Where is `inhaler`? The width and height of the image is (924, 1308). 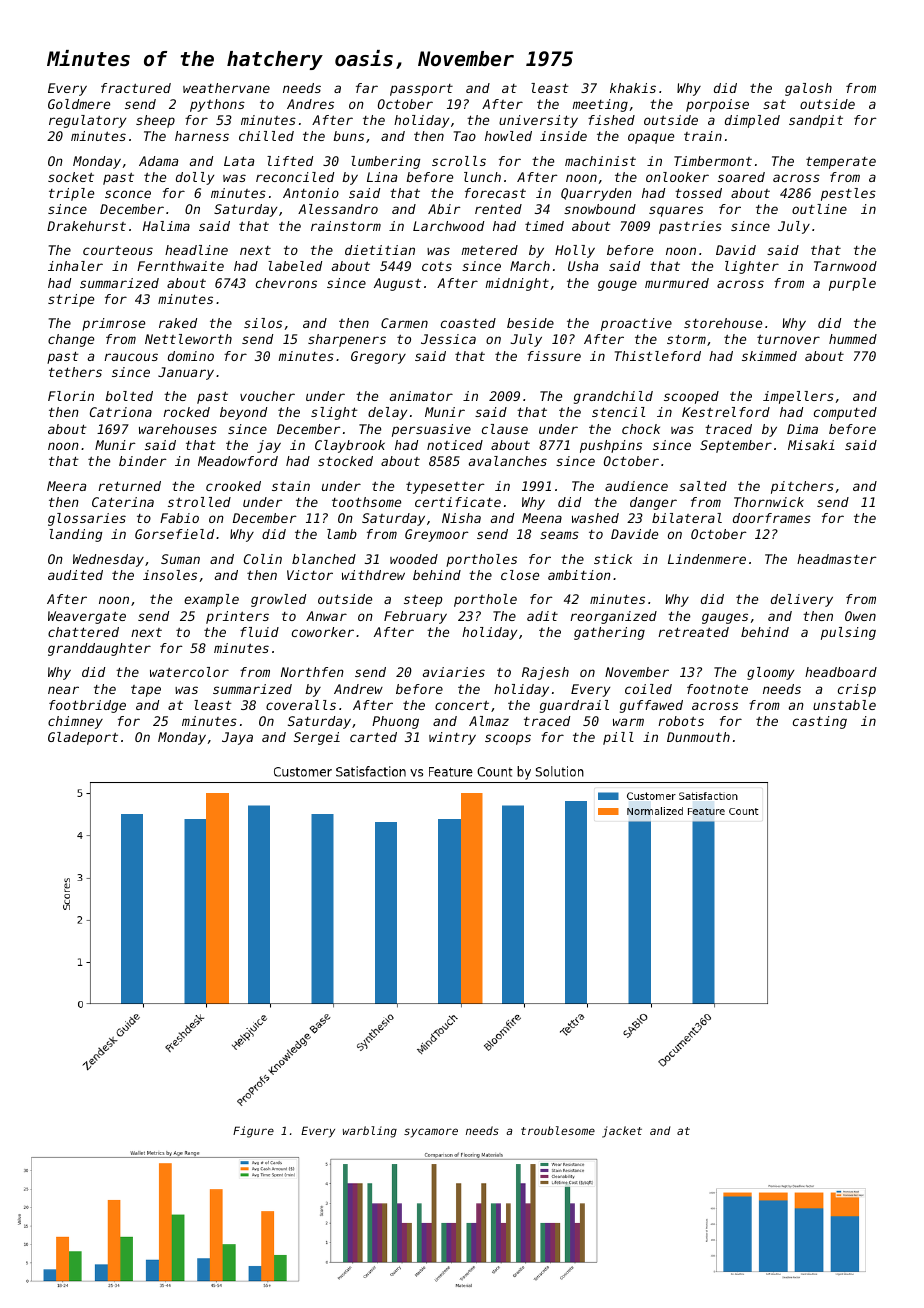
inhaler is located at coordinates (75, 266).
